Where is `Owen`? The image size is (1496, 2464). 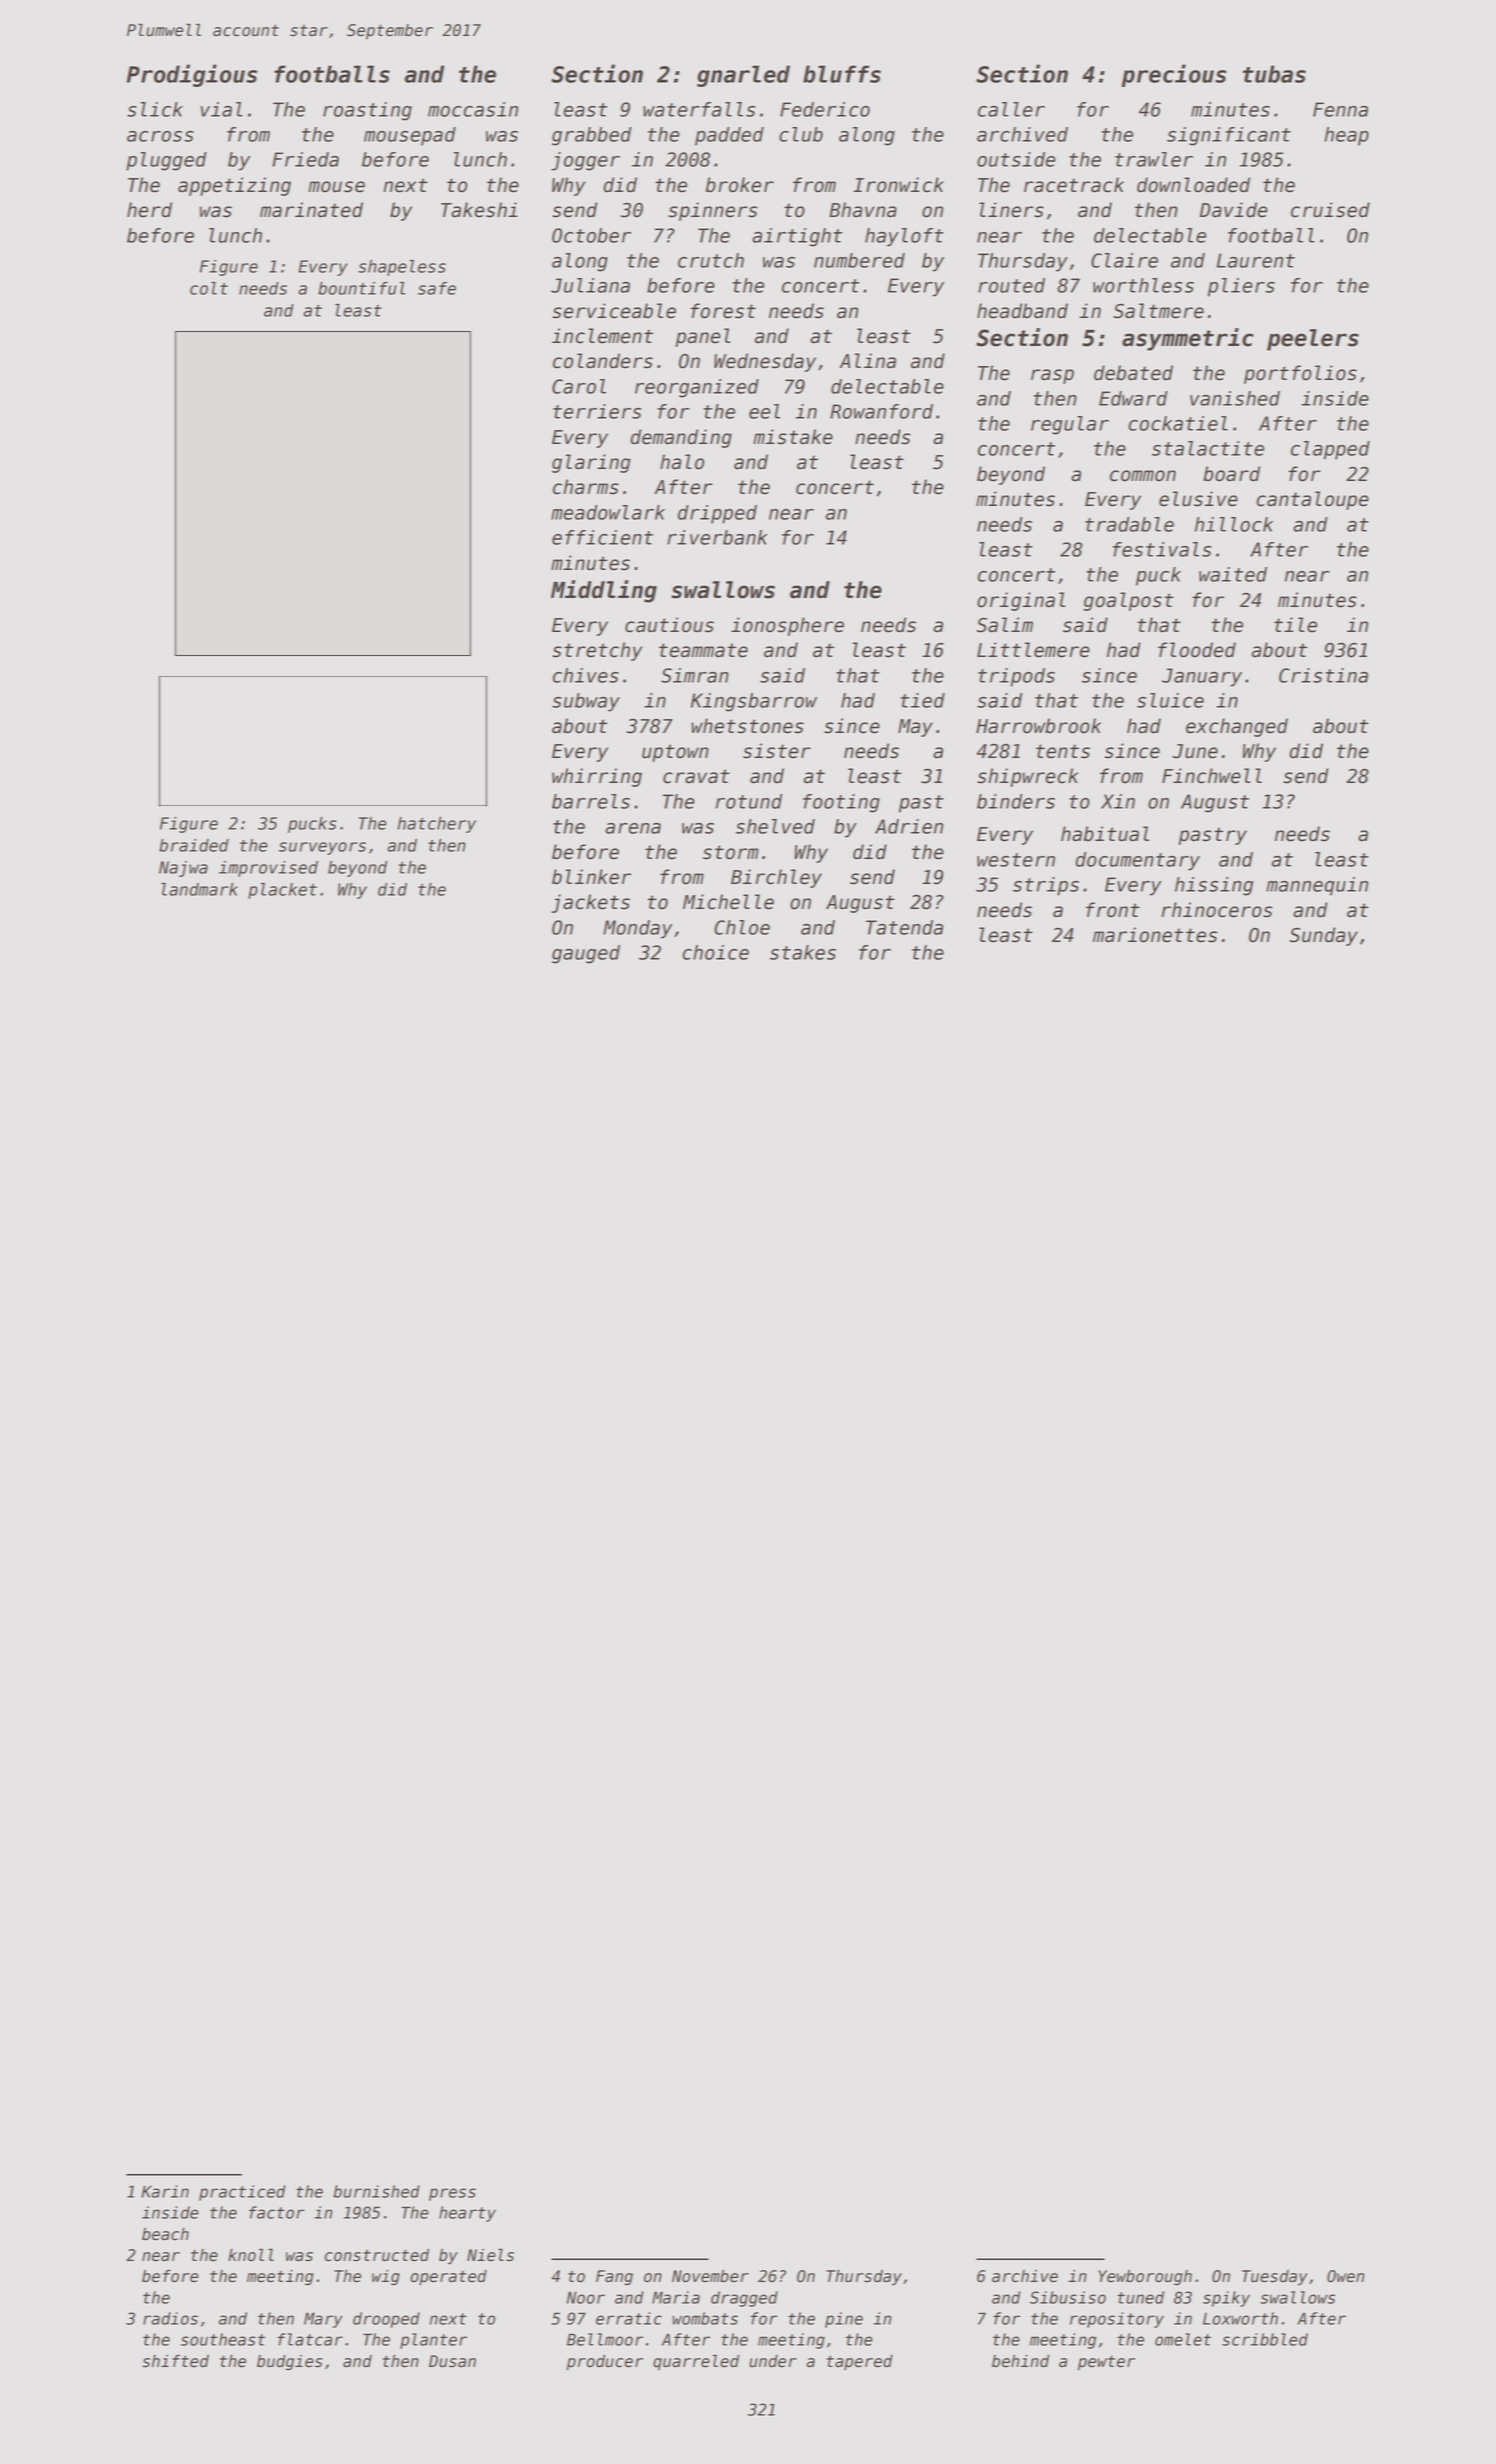
Owen is located at coordinates (1345, 2276).
